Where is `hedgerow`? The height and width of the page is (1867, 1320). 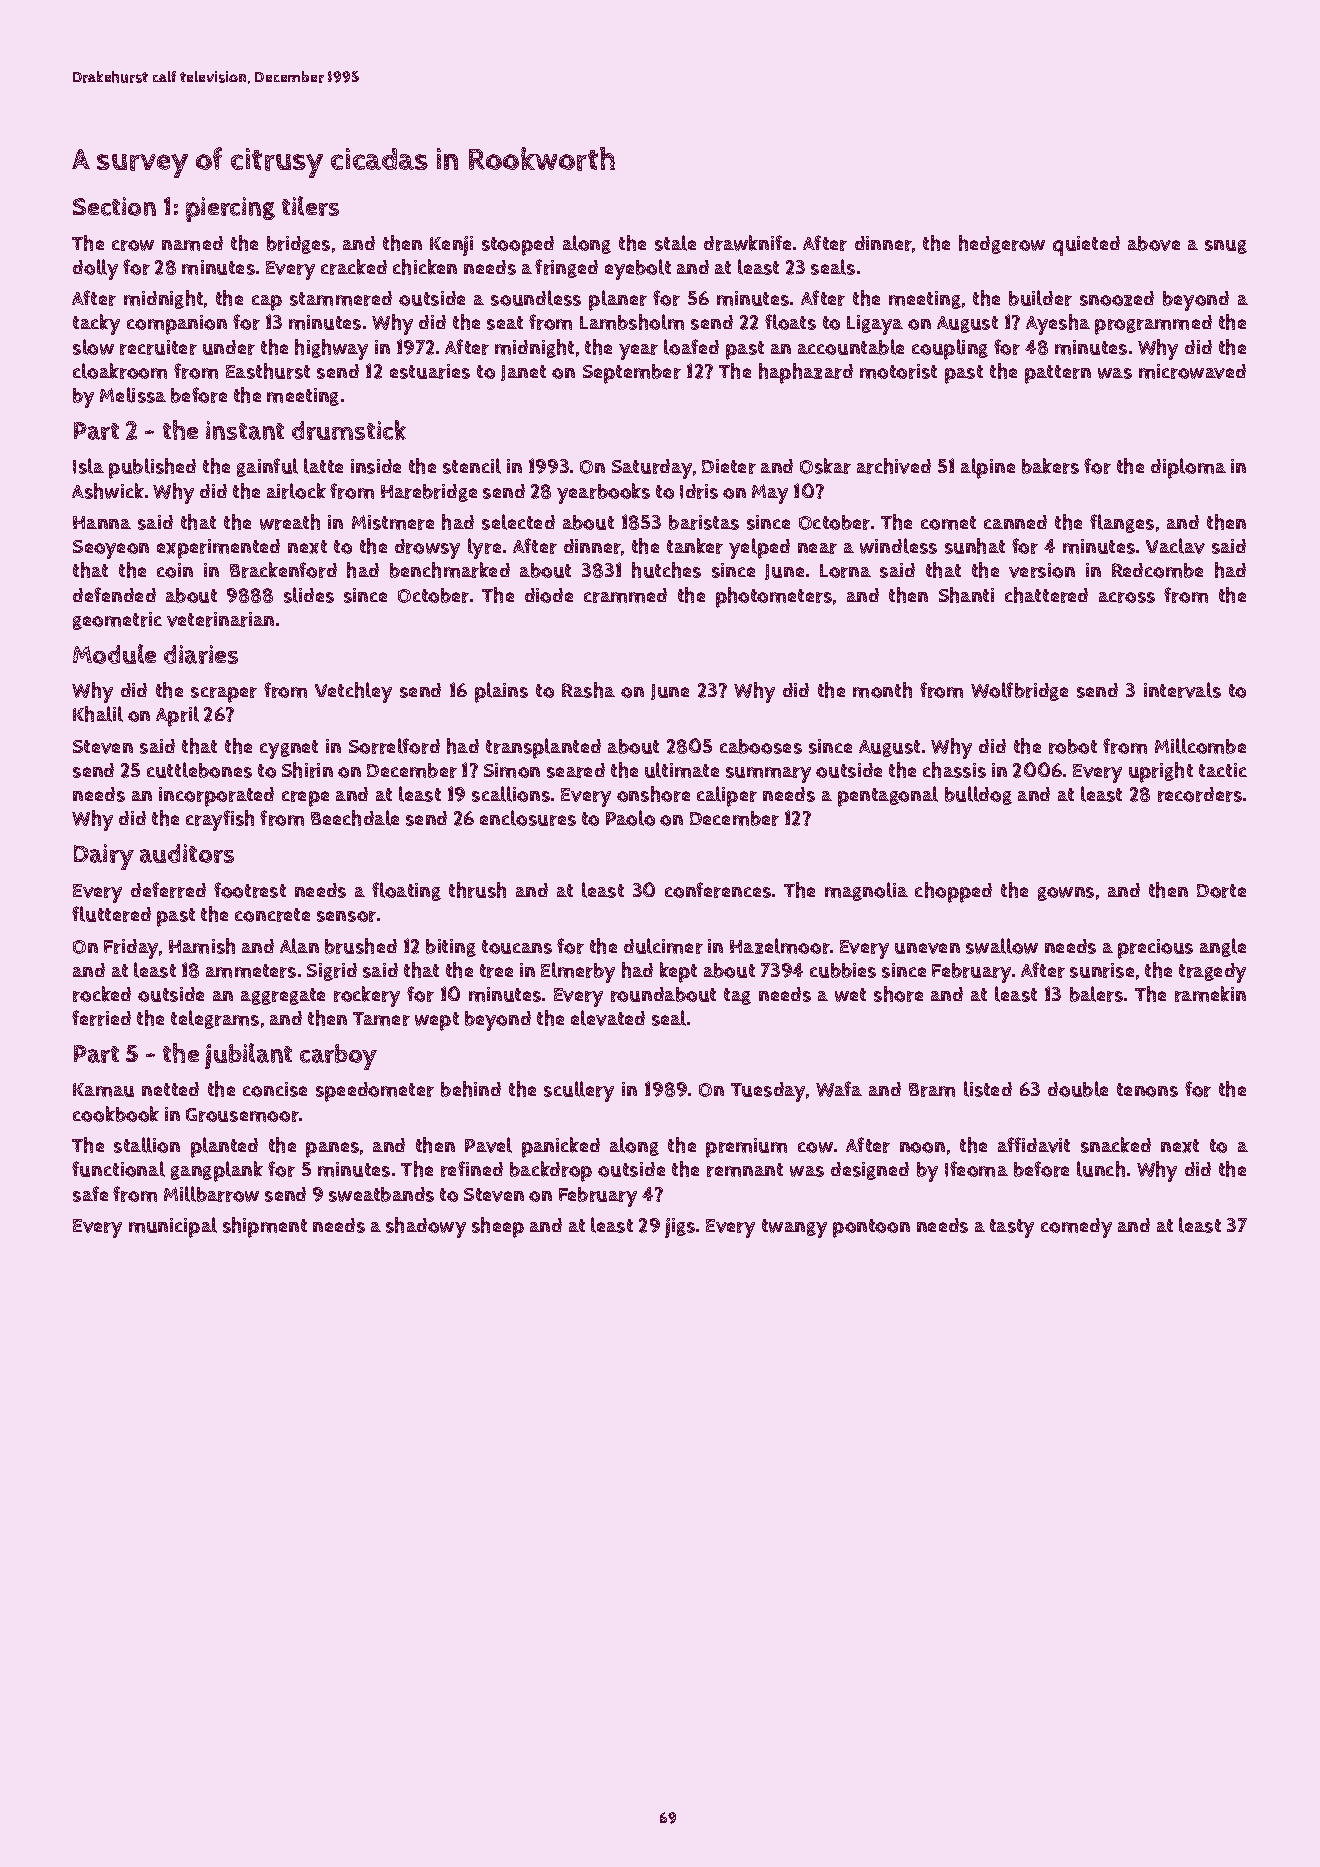 hedgerow is located at coordinates (1002, 244).
